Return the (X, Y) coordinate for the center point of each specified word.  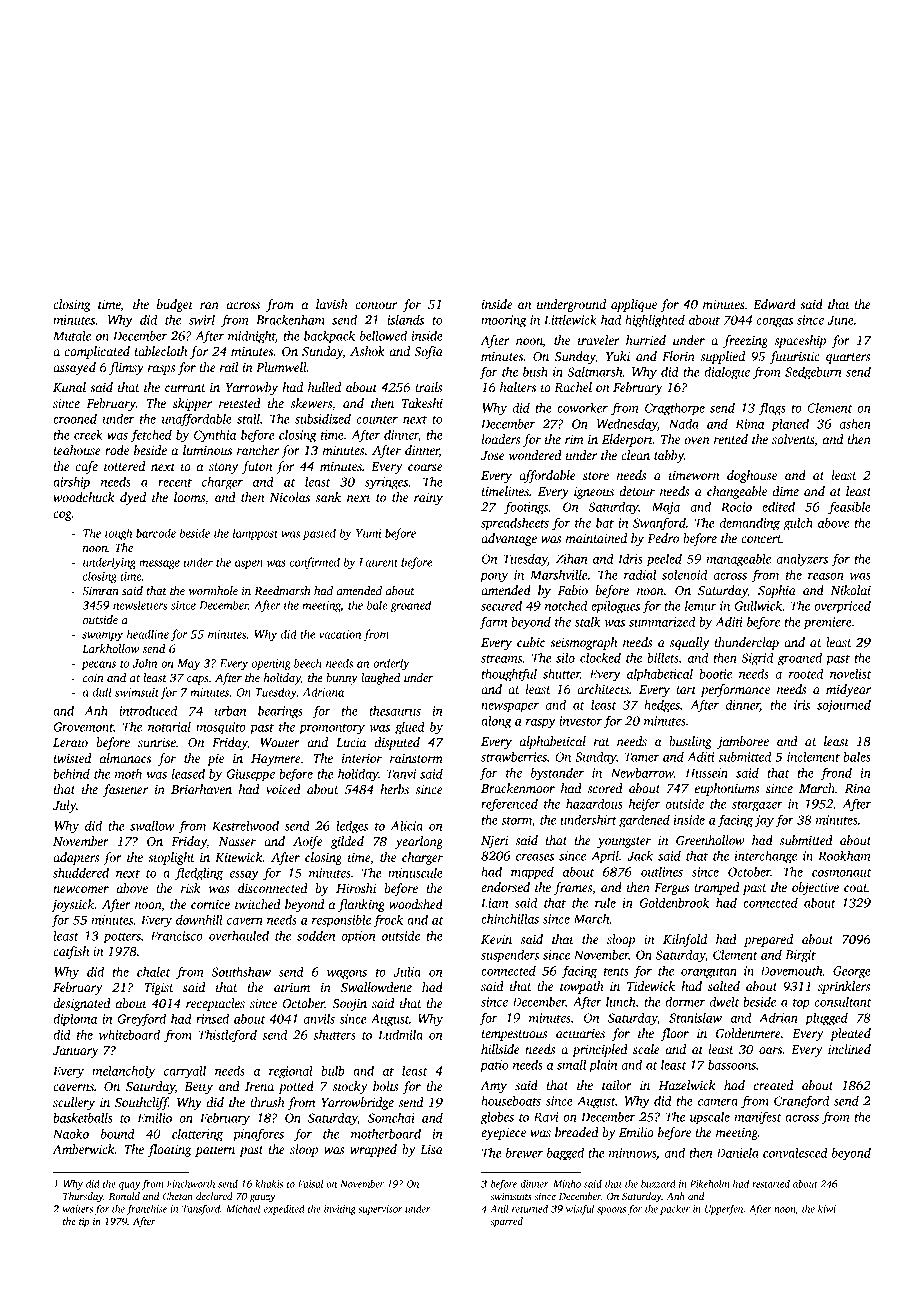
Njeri (494, 842)
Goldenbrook (674, 902)
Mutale (72, 336)
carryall (185, 1072)
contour (376, 305)
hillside (500, 1049)
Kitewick (239, 857)
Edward (774, 304)
